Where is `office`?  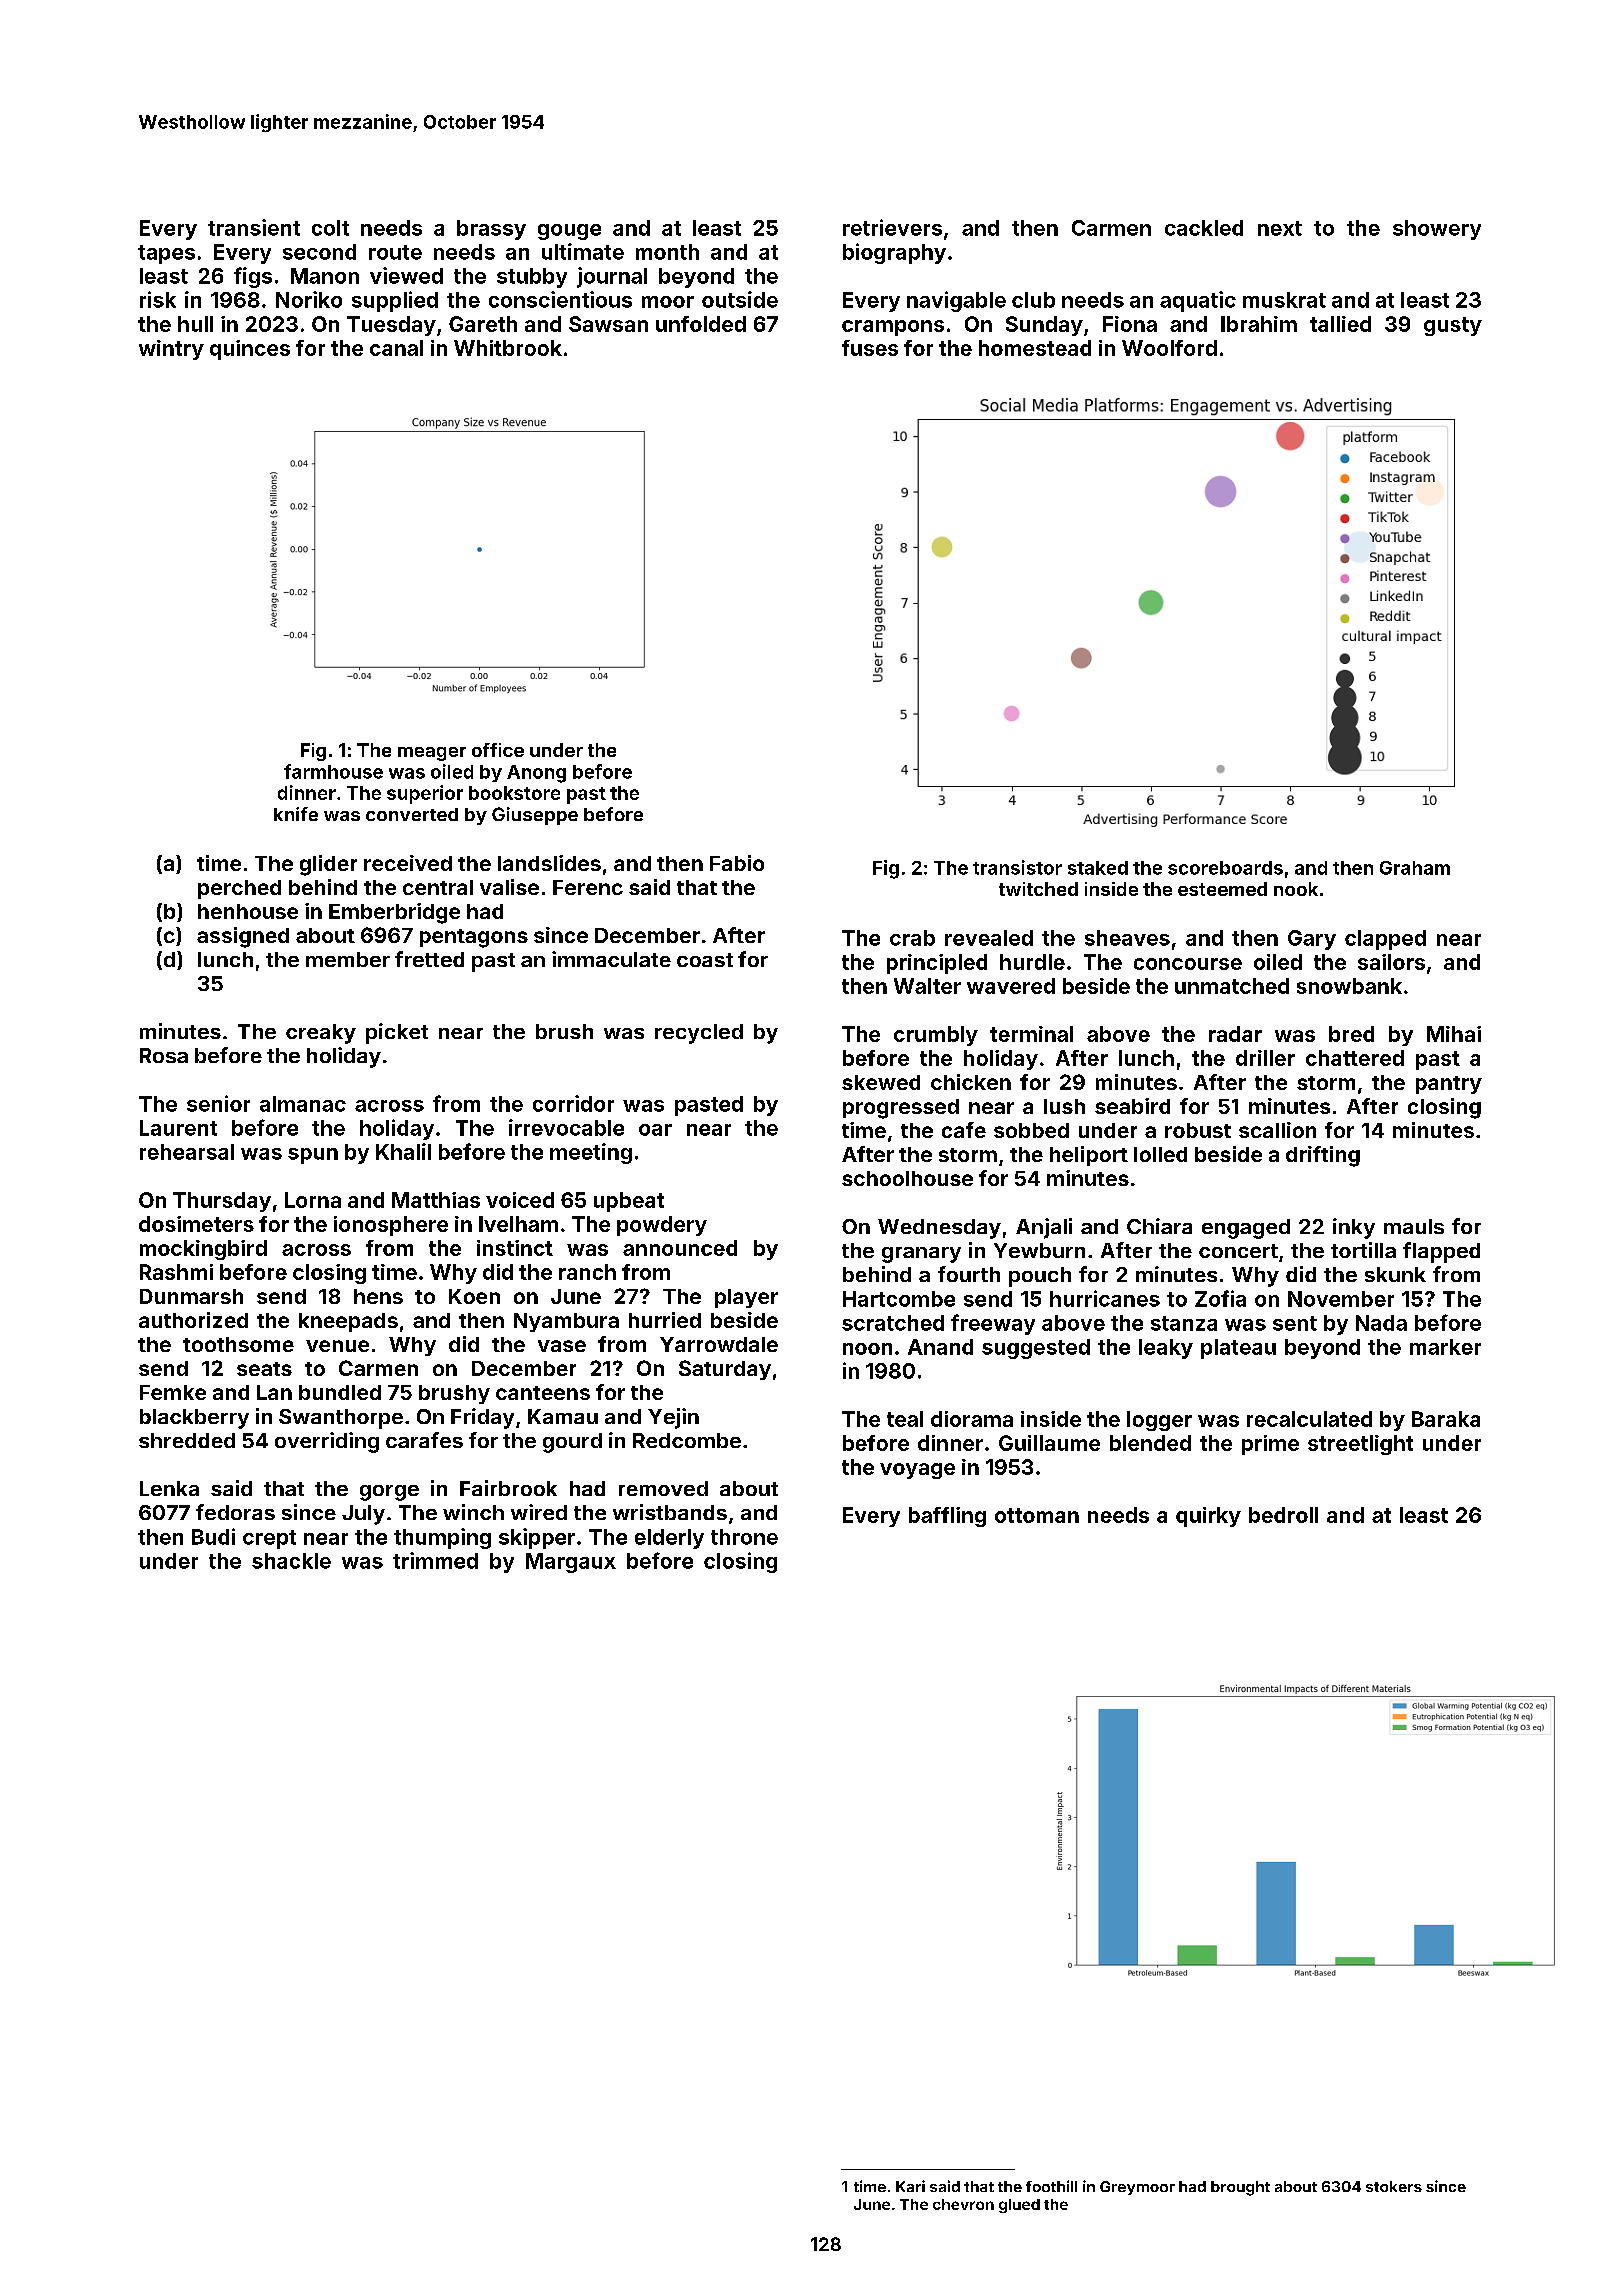 office is located at coordinates (498, 750).
